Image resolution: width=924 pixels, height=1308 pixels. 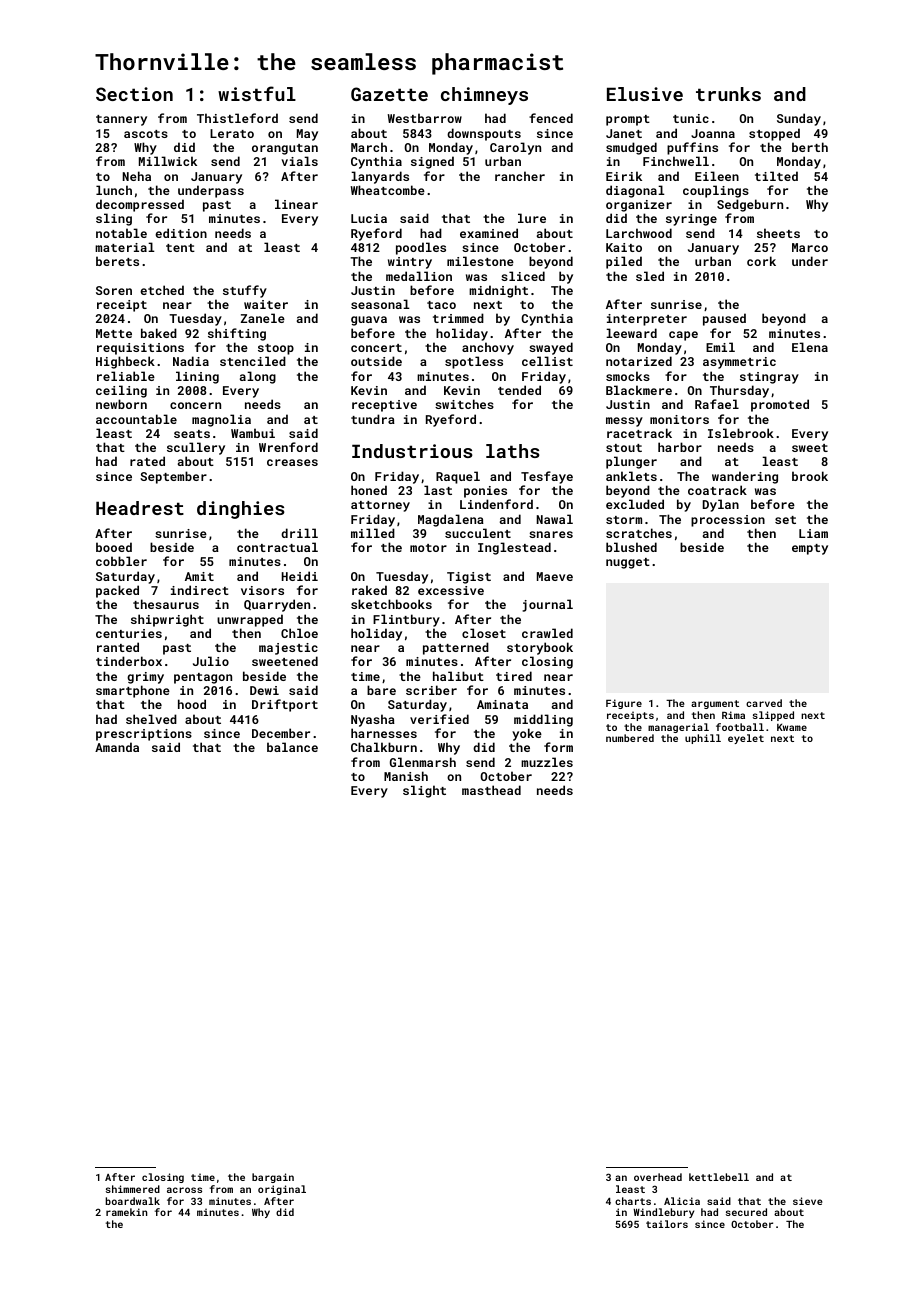 What do you see at coordinates (168, 161) in the document?
I see `Millwick` at bounding box center [168, 161].
